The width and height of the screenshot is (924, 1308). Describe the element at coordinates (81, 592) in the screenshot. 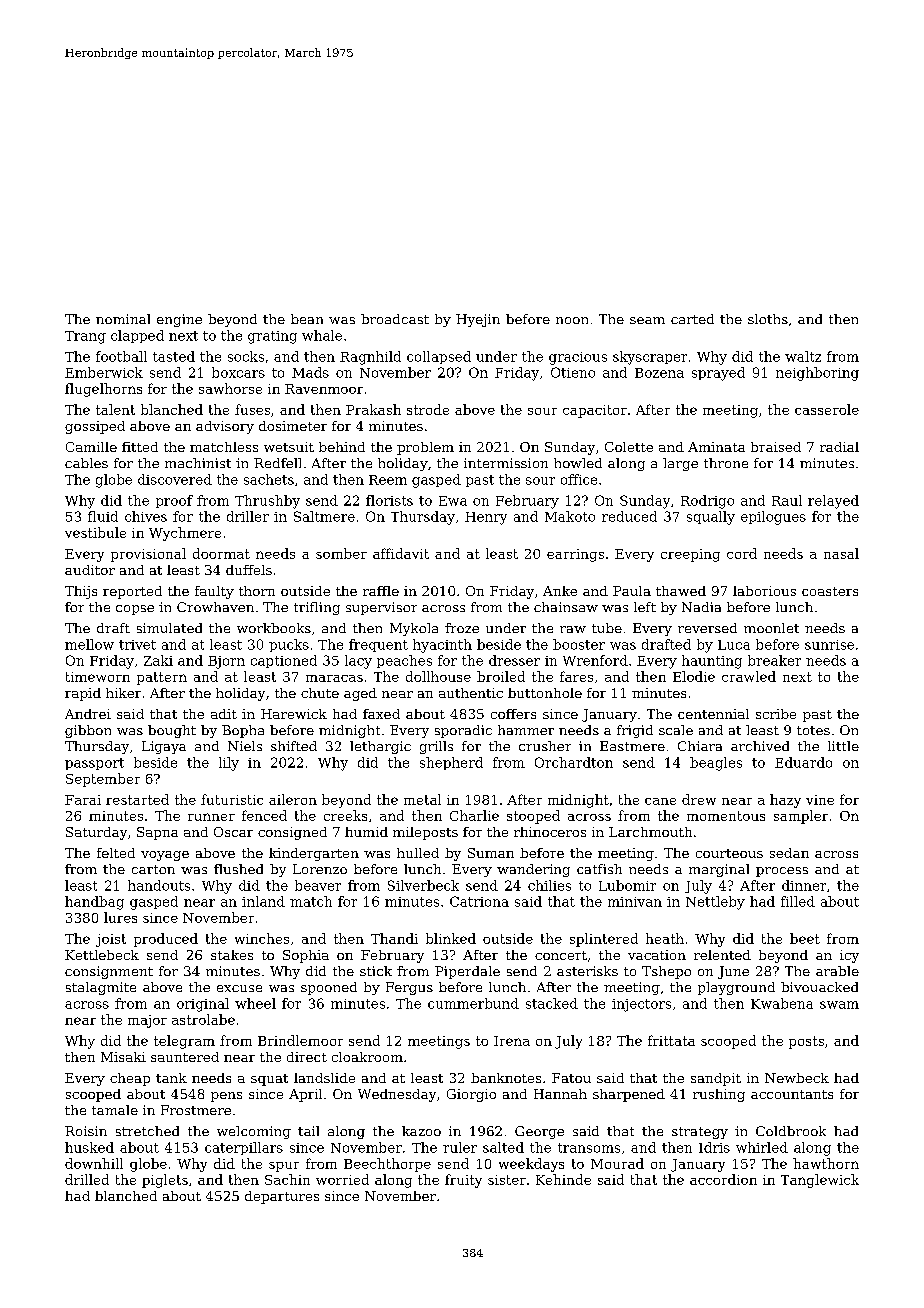

I see `Thijs` at that location.
